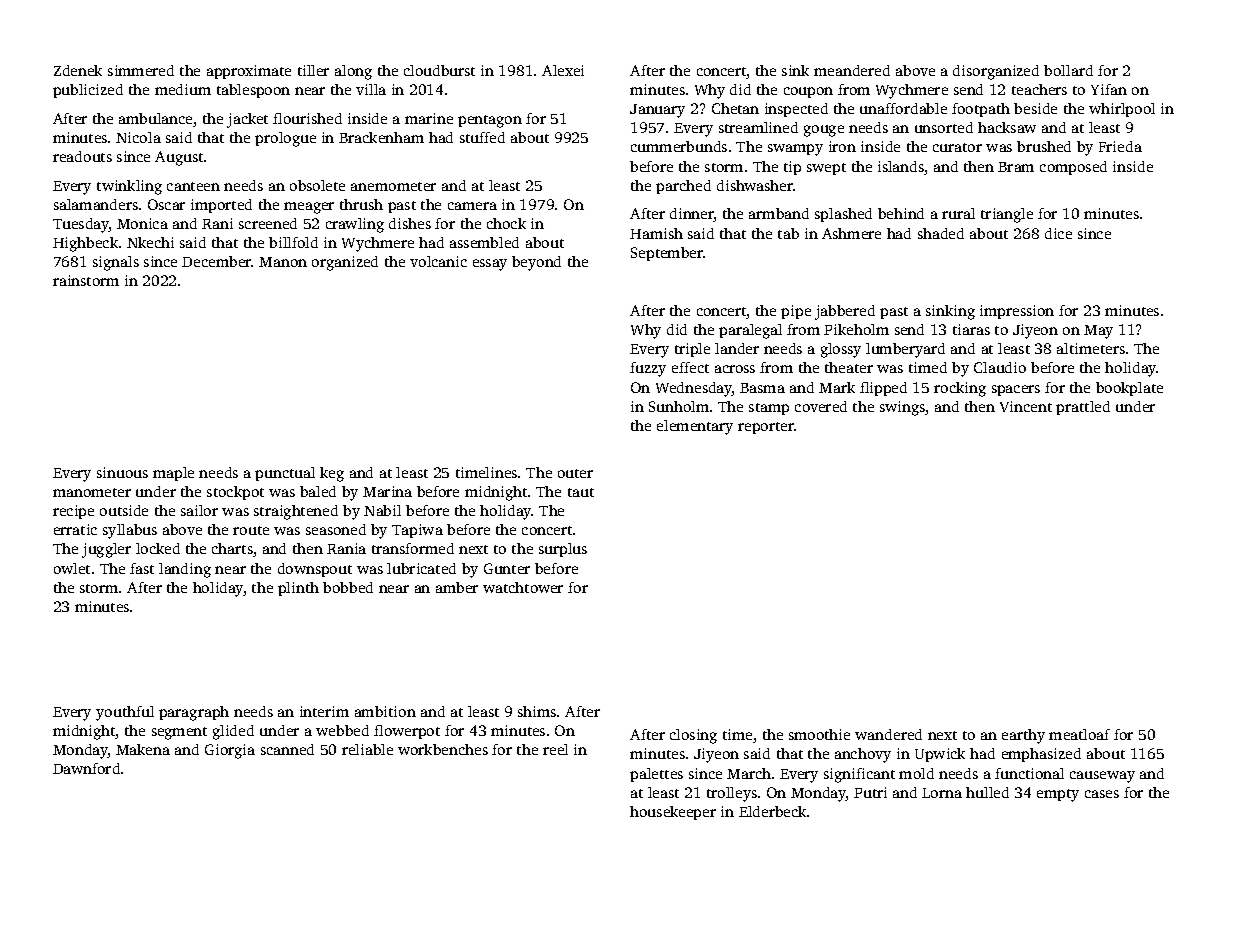 This image has height=952, width=1233. What do you see at coordinates (563, 70) in the image?
I see `Alexei` at bounding box center [563, 70].
